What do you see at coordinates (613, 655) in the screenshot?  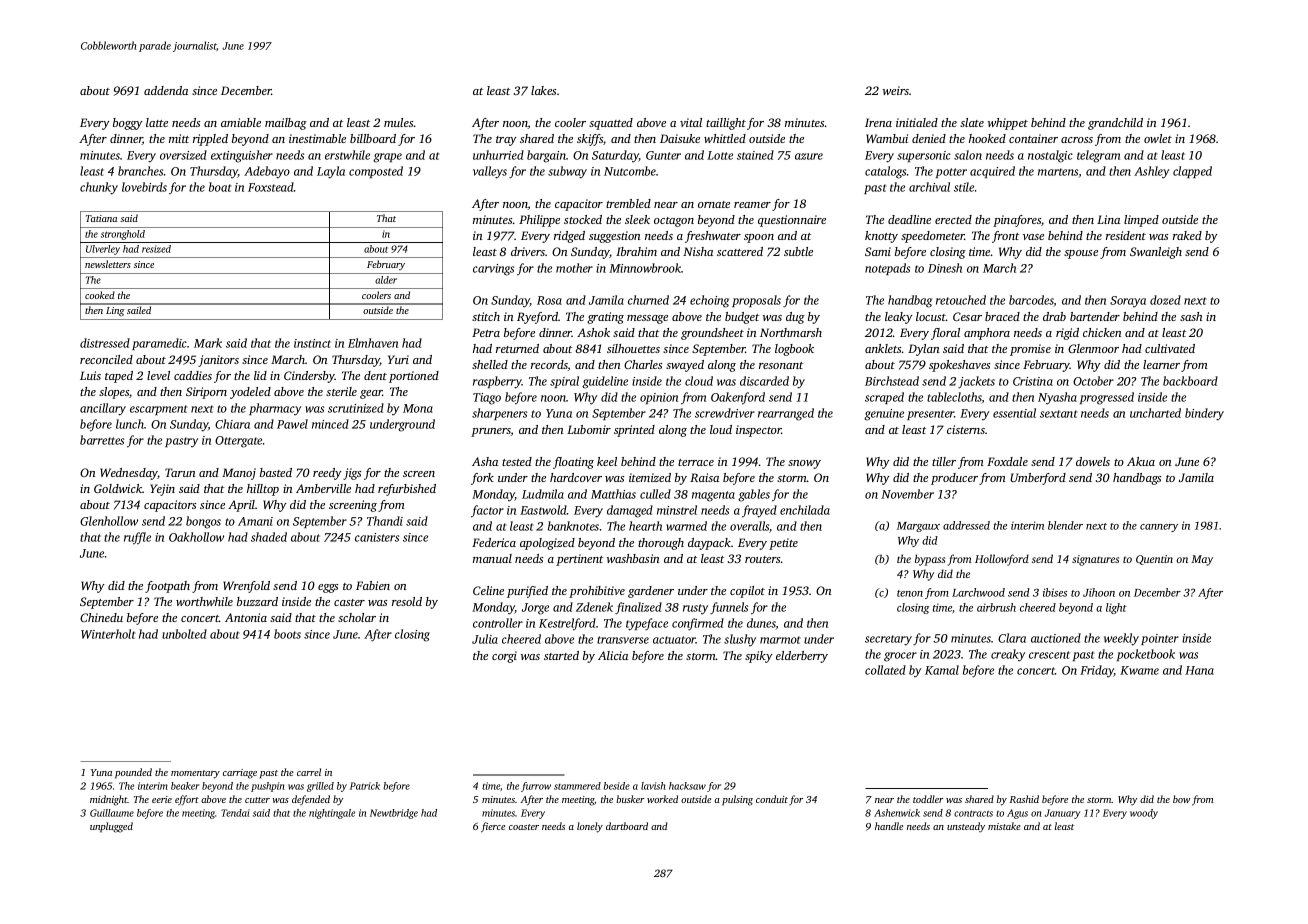 I see `Alicia` at bounding box center [613, 655].
